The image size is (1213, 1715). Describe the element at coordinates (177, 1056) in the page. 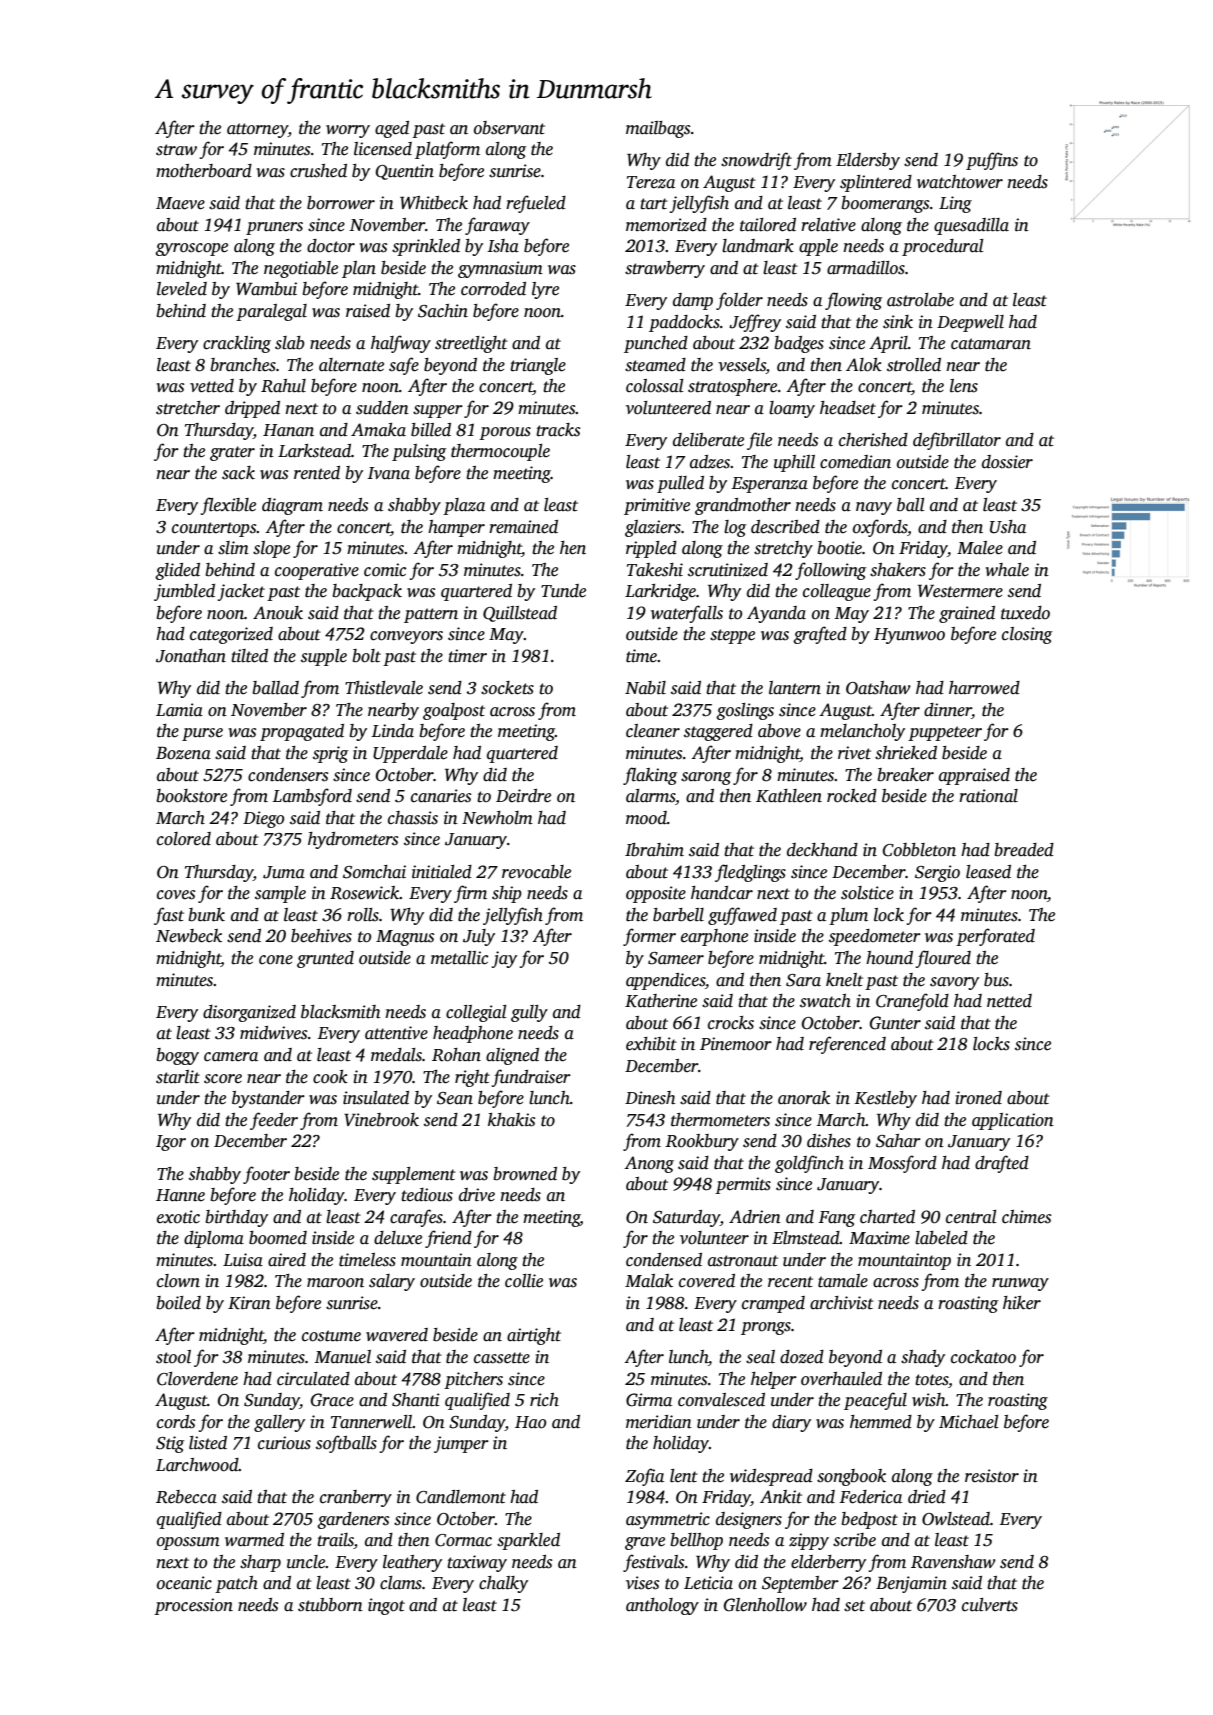

I see `boggy` at that location.
